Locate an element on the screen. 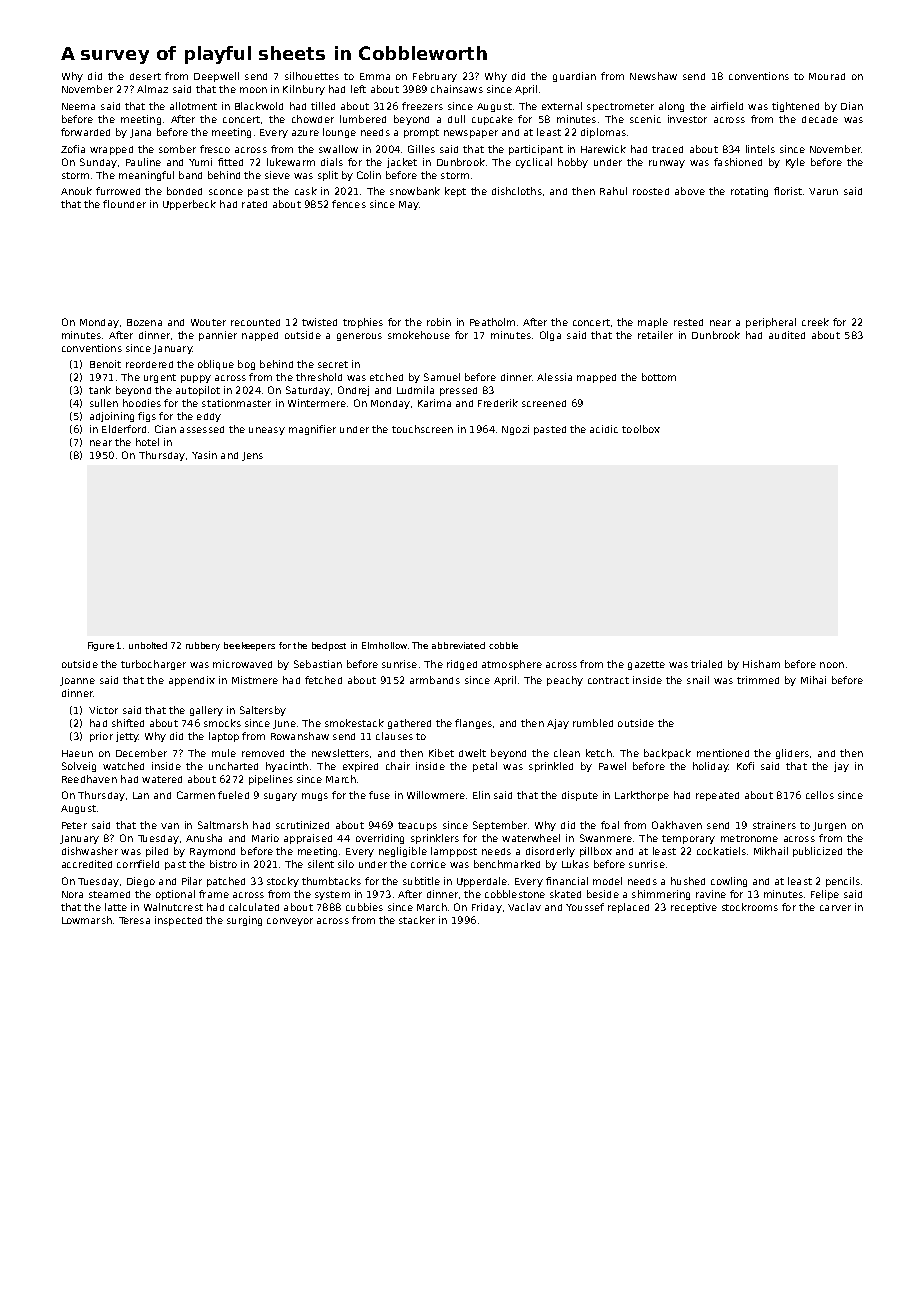 The height and width of the screenshot is (1308, 924). February is located at coordinates (435, 77).
